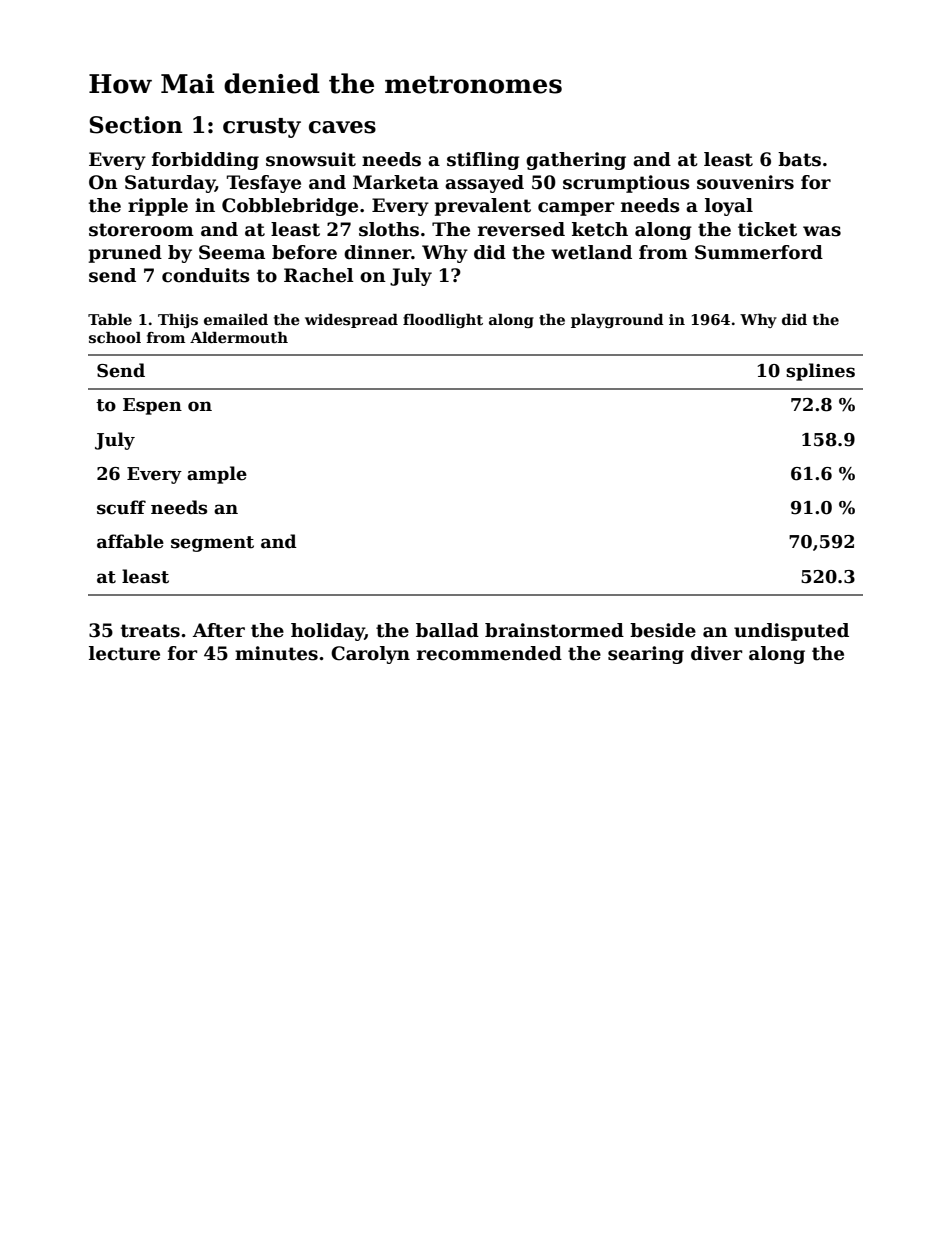 This image has height=1233, width=952. I want to click on Tesfaye, so click(264, 184).
